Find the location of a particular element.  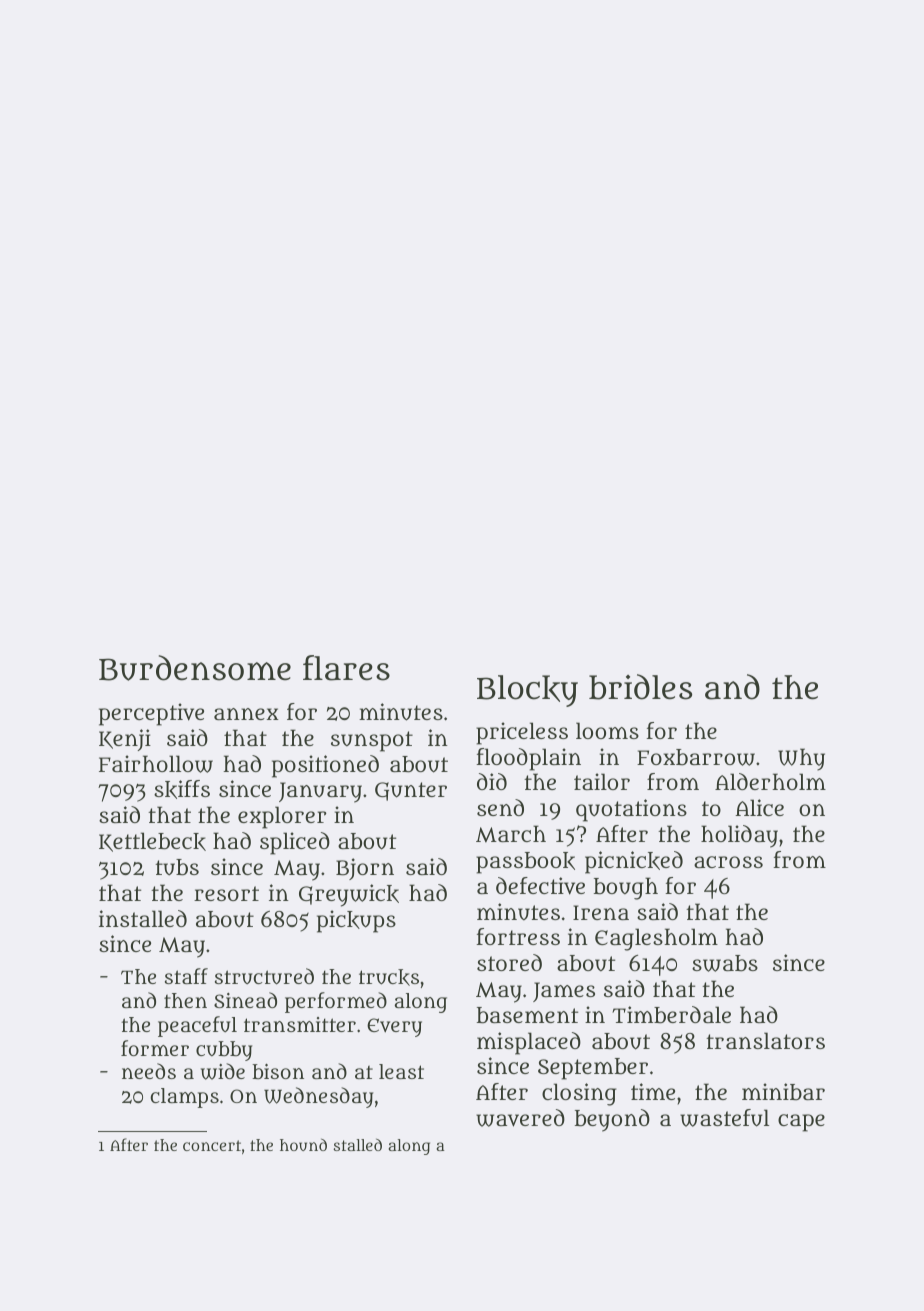

floodplain is located at coordinates (528, 759).
